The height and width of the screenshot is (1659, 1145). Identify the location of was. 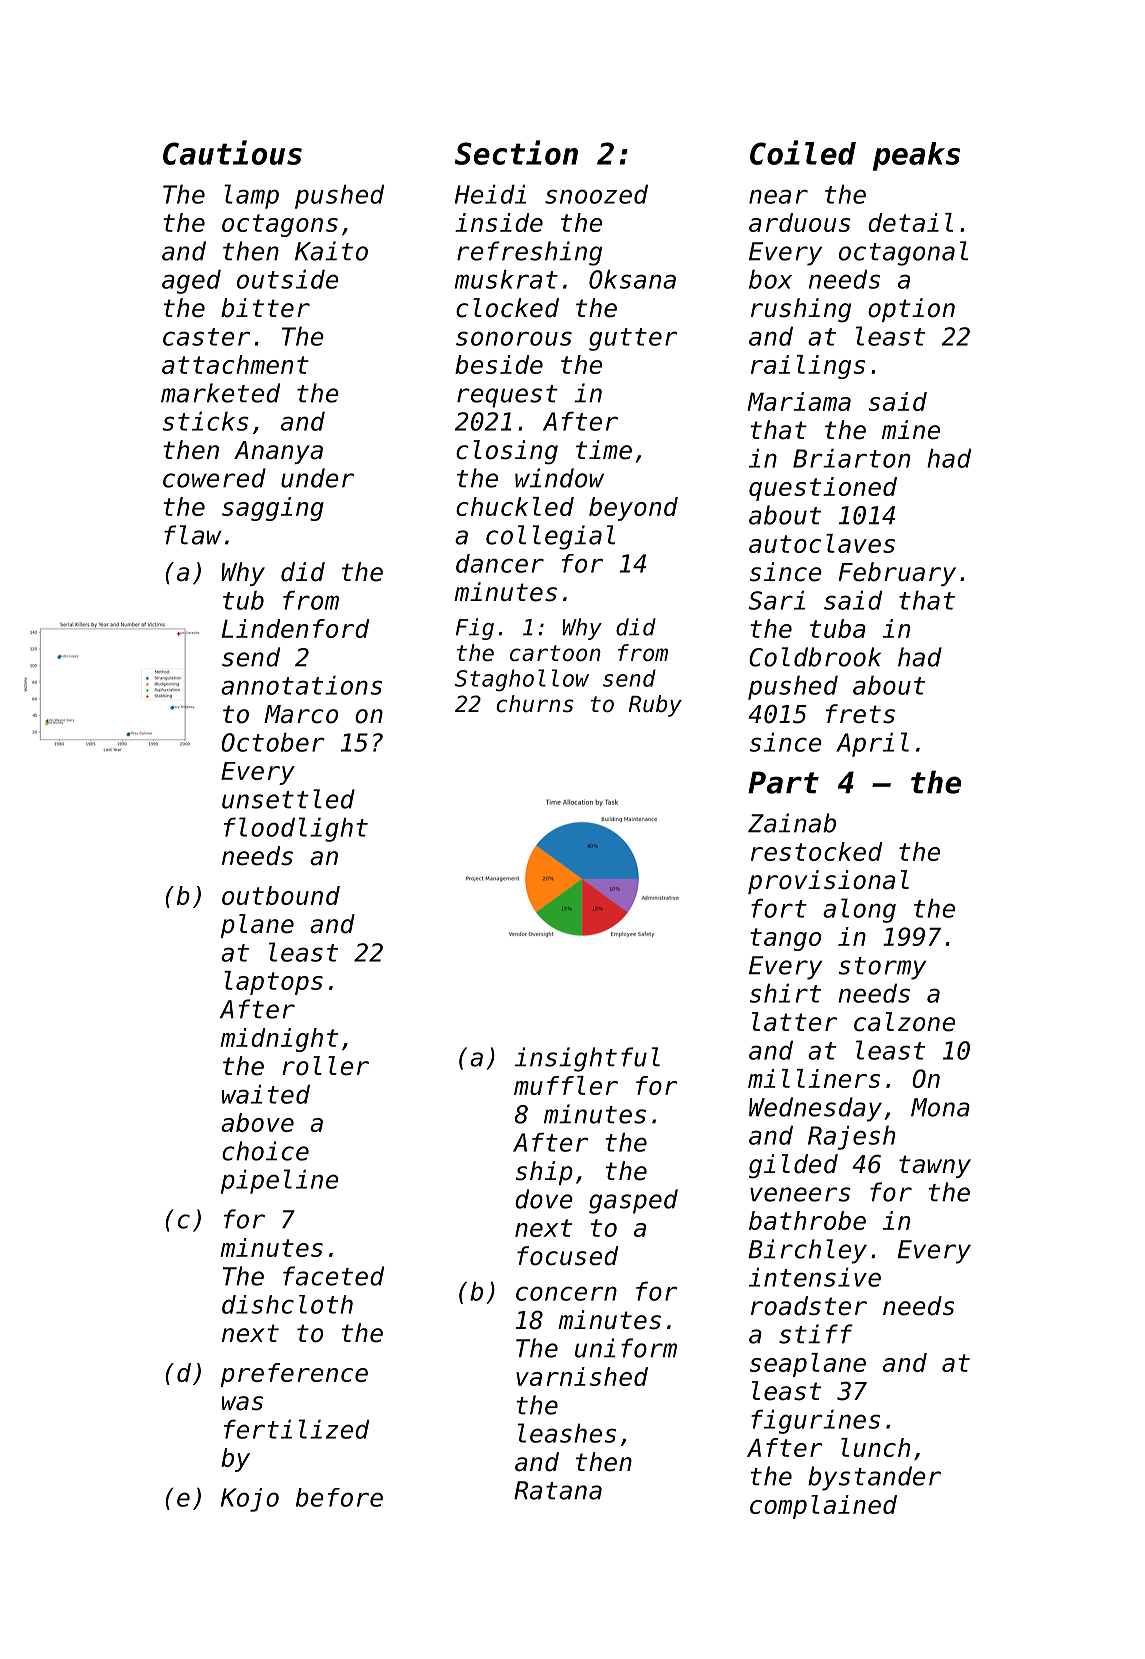
(242, 1403).
